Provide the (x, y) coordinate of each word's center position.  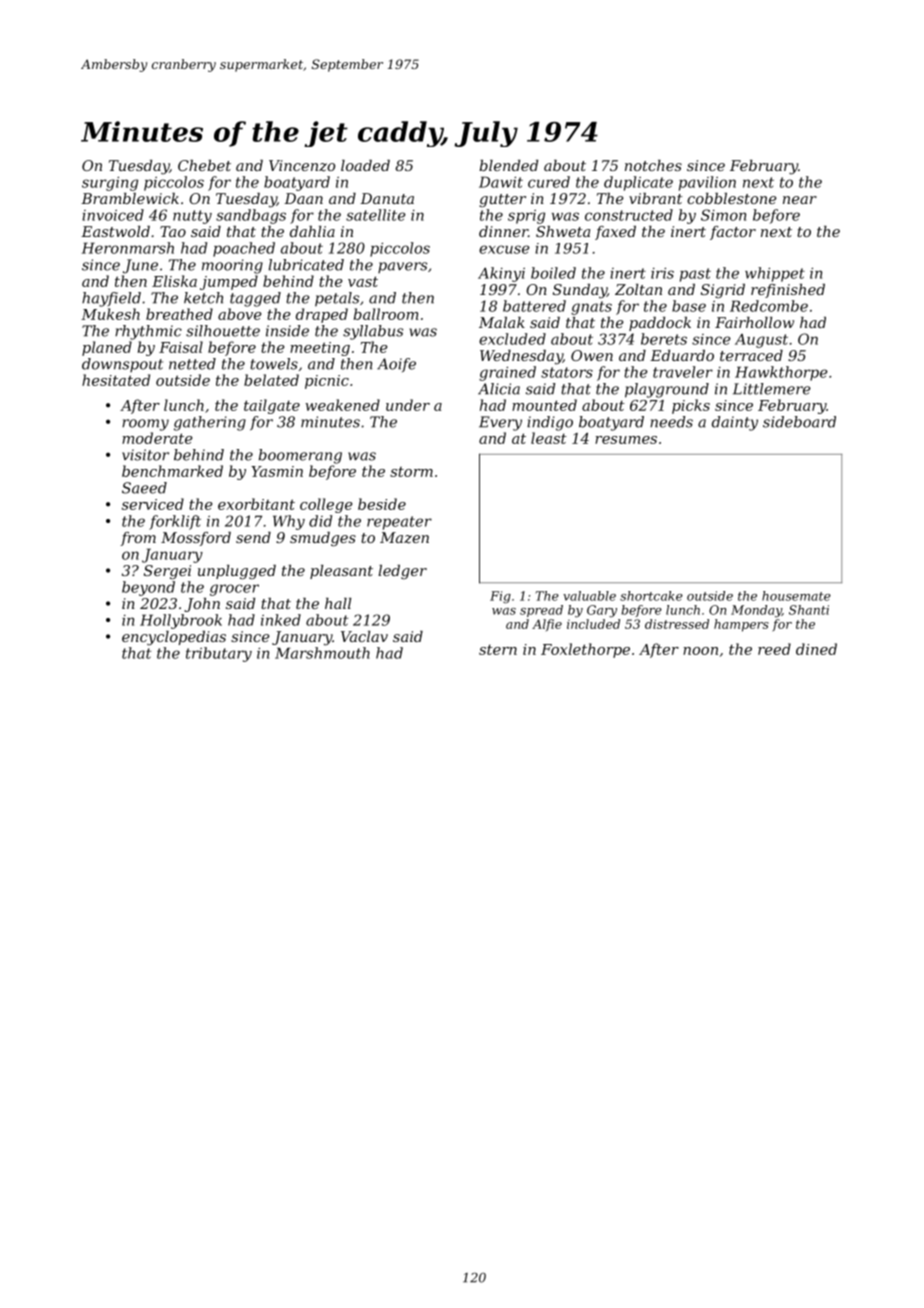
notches (653, 165)
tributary (219, 654)
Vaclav (364, 636)
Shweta (563, 231)
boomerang (300, 456)
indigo (550, 423)
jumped (229, 282)
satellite (376, 215)
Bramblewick (130, 198)
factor (733, 233)
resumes (626, 440)
